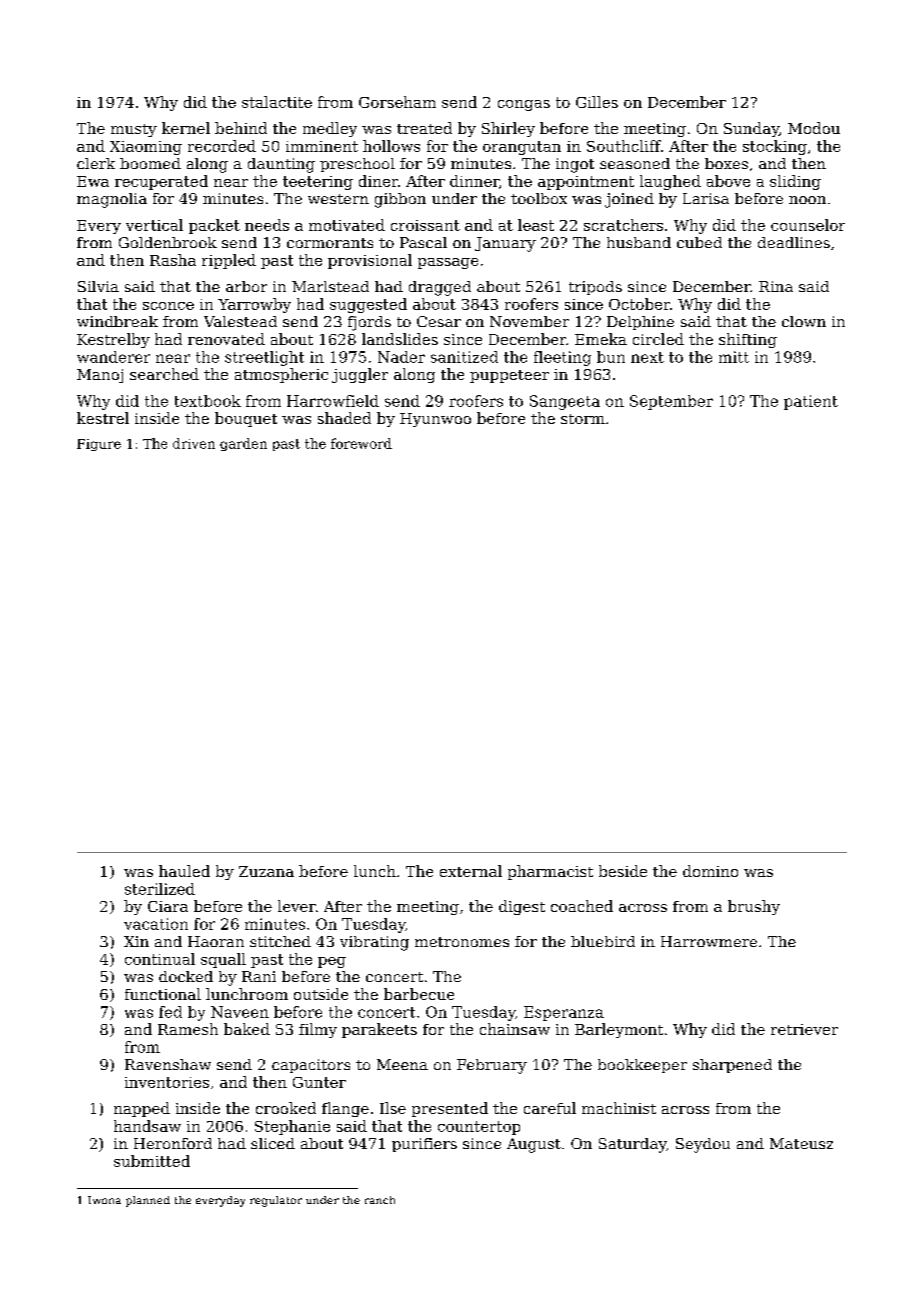 The width and height of the image is (924, 1308). What do you see at coordinates (99, 445) in the image?
I see `Figure` at bounding box center [99, 445].
